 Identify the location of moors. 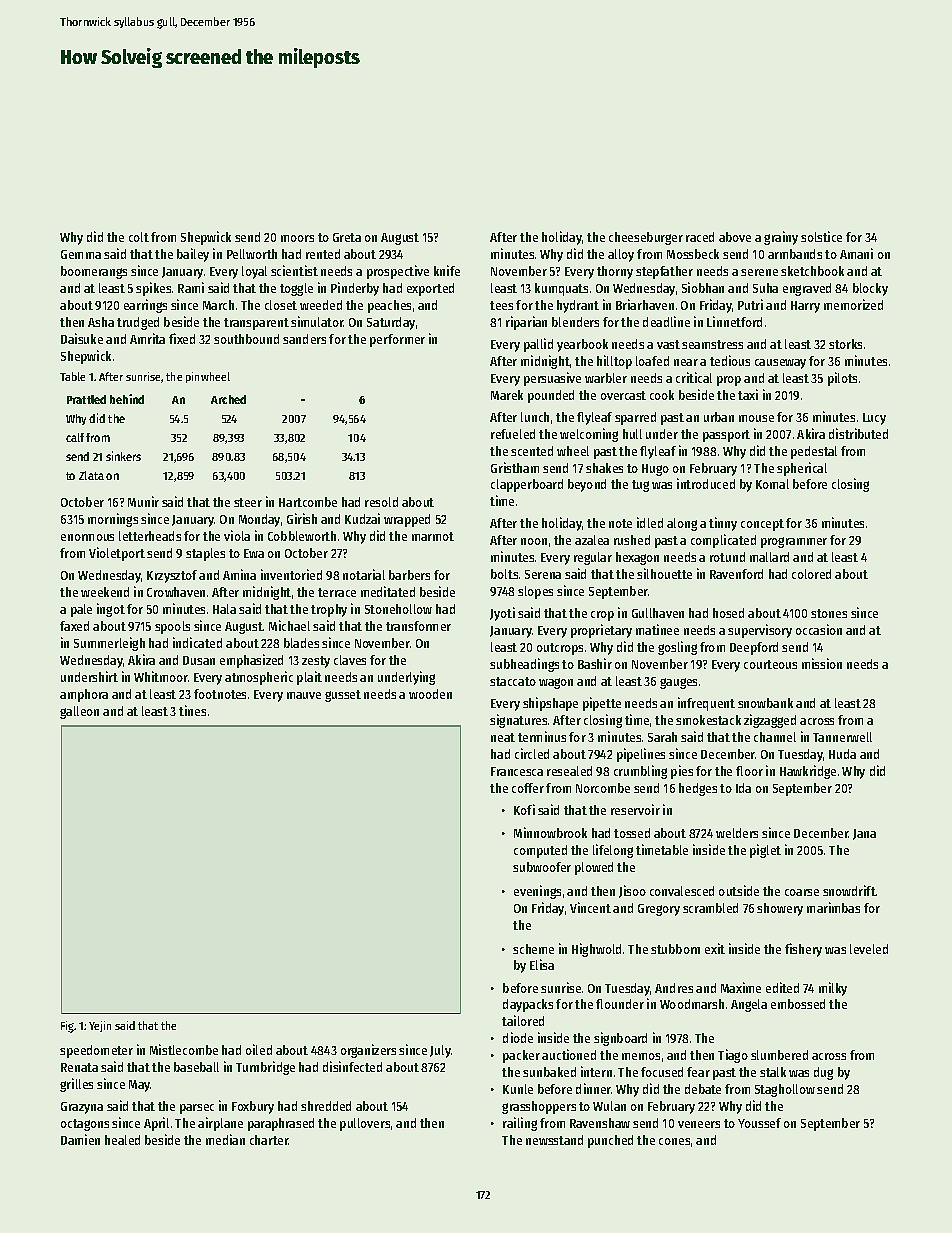
(297, 238).
